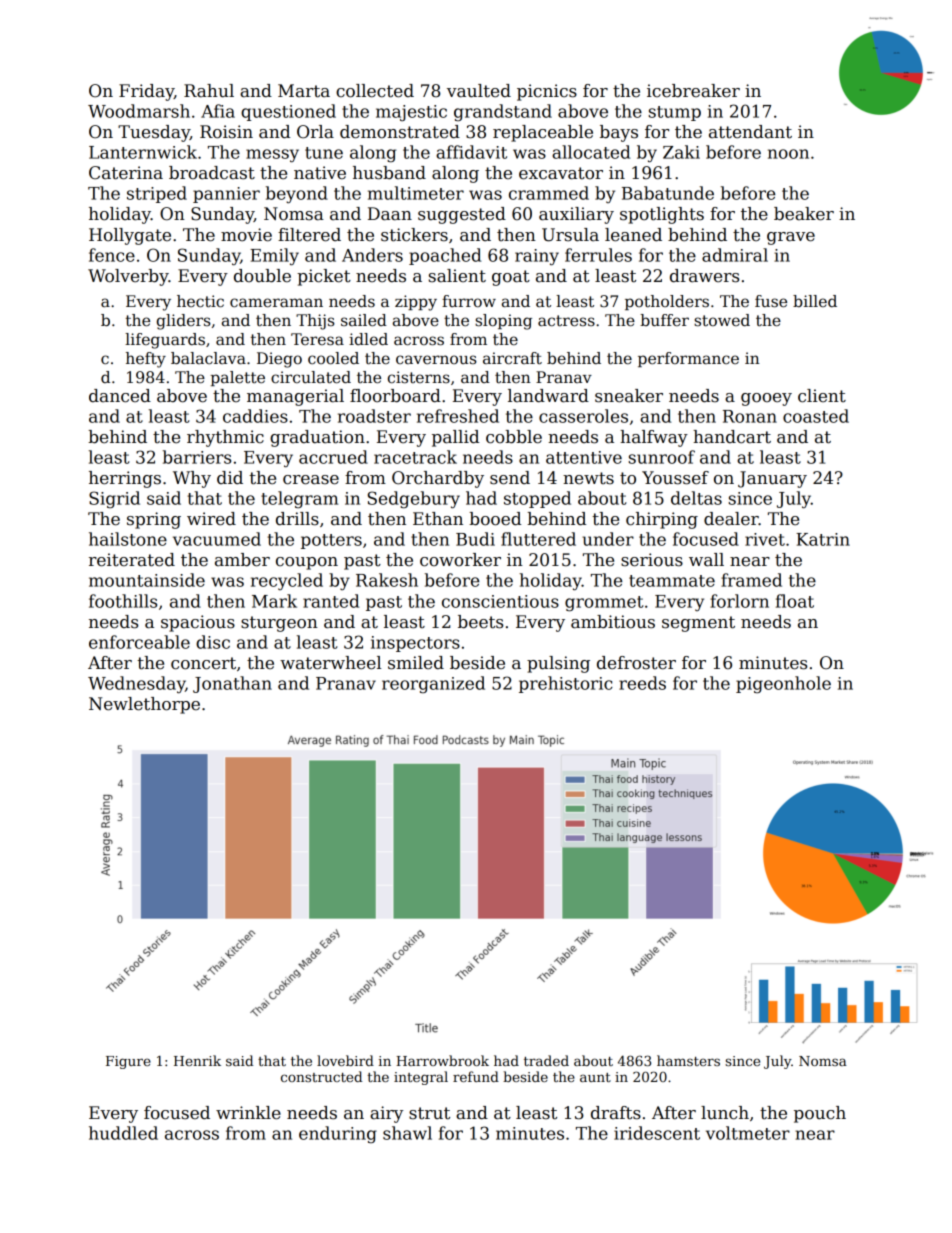  What do you see at coordinates (804, 214) in the screenshot?
I see `beaker` at bounding box center [804, 214].
